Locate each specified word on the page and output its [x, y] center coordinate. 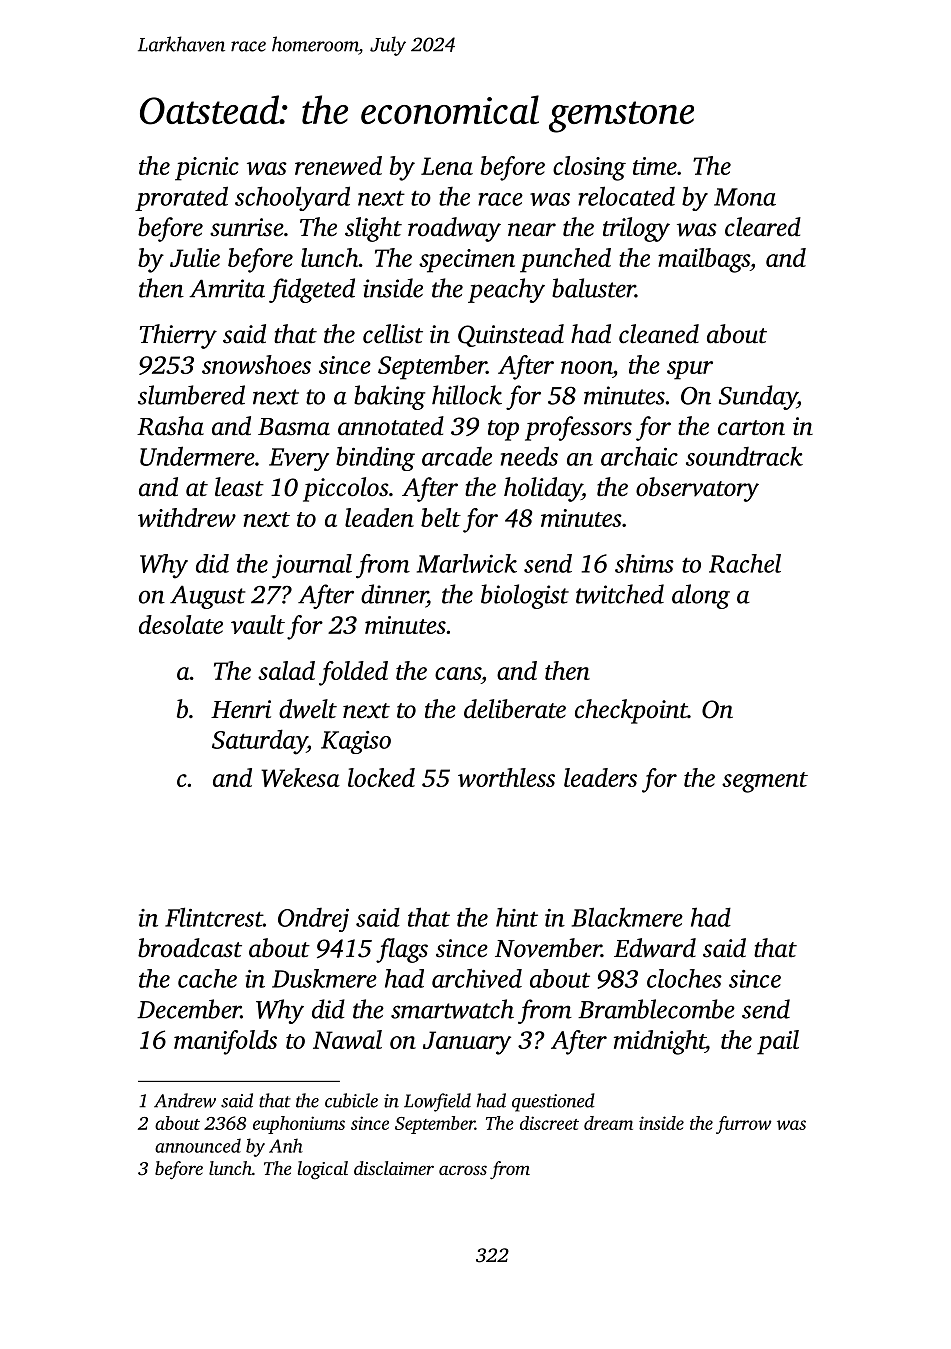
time [655, 166]
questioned [553, 1102]
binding [375, 458]
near [532, 230]
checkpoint [631, 711]
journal [312, 566]
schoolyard [292, 198]
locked [381, 777]
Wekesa [300, 777]
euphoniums [299, 1125]
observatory [697, 489]
